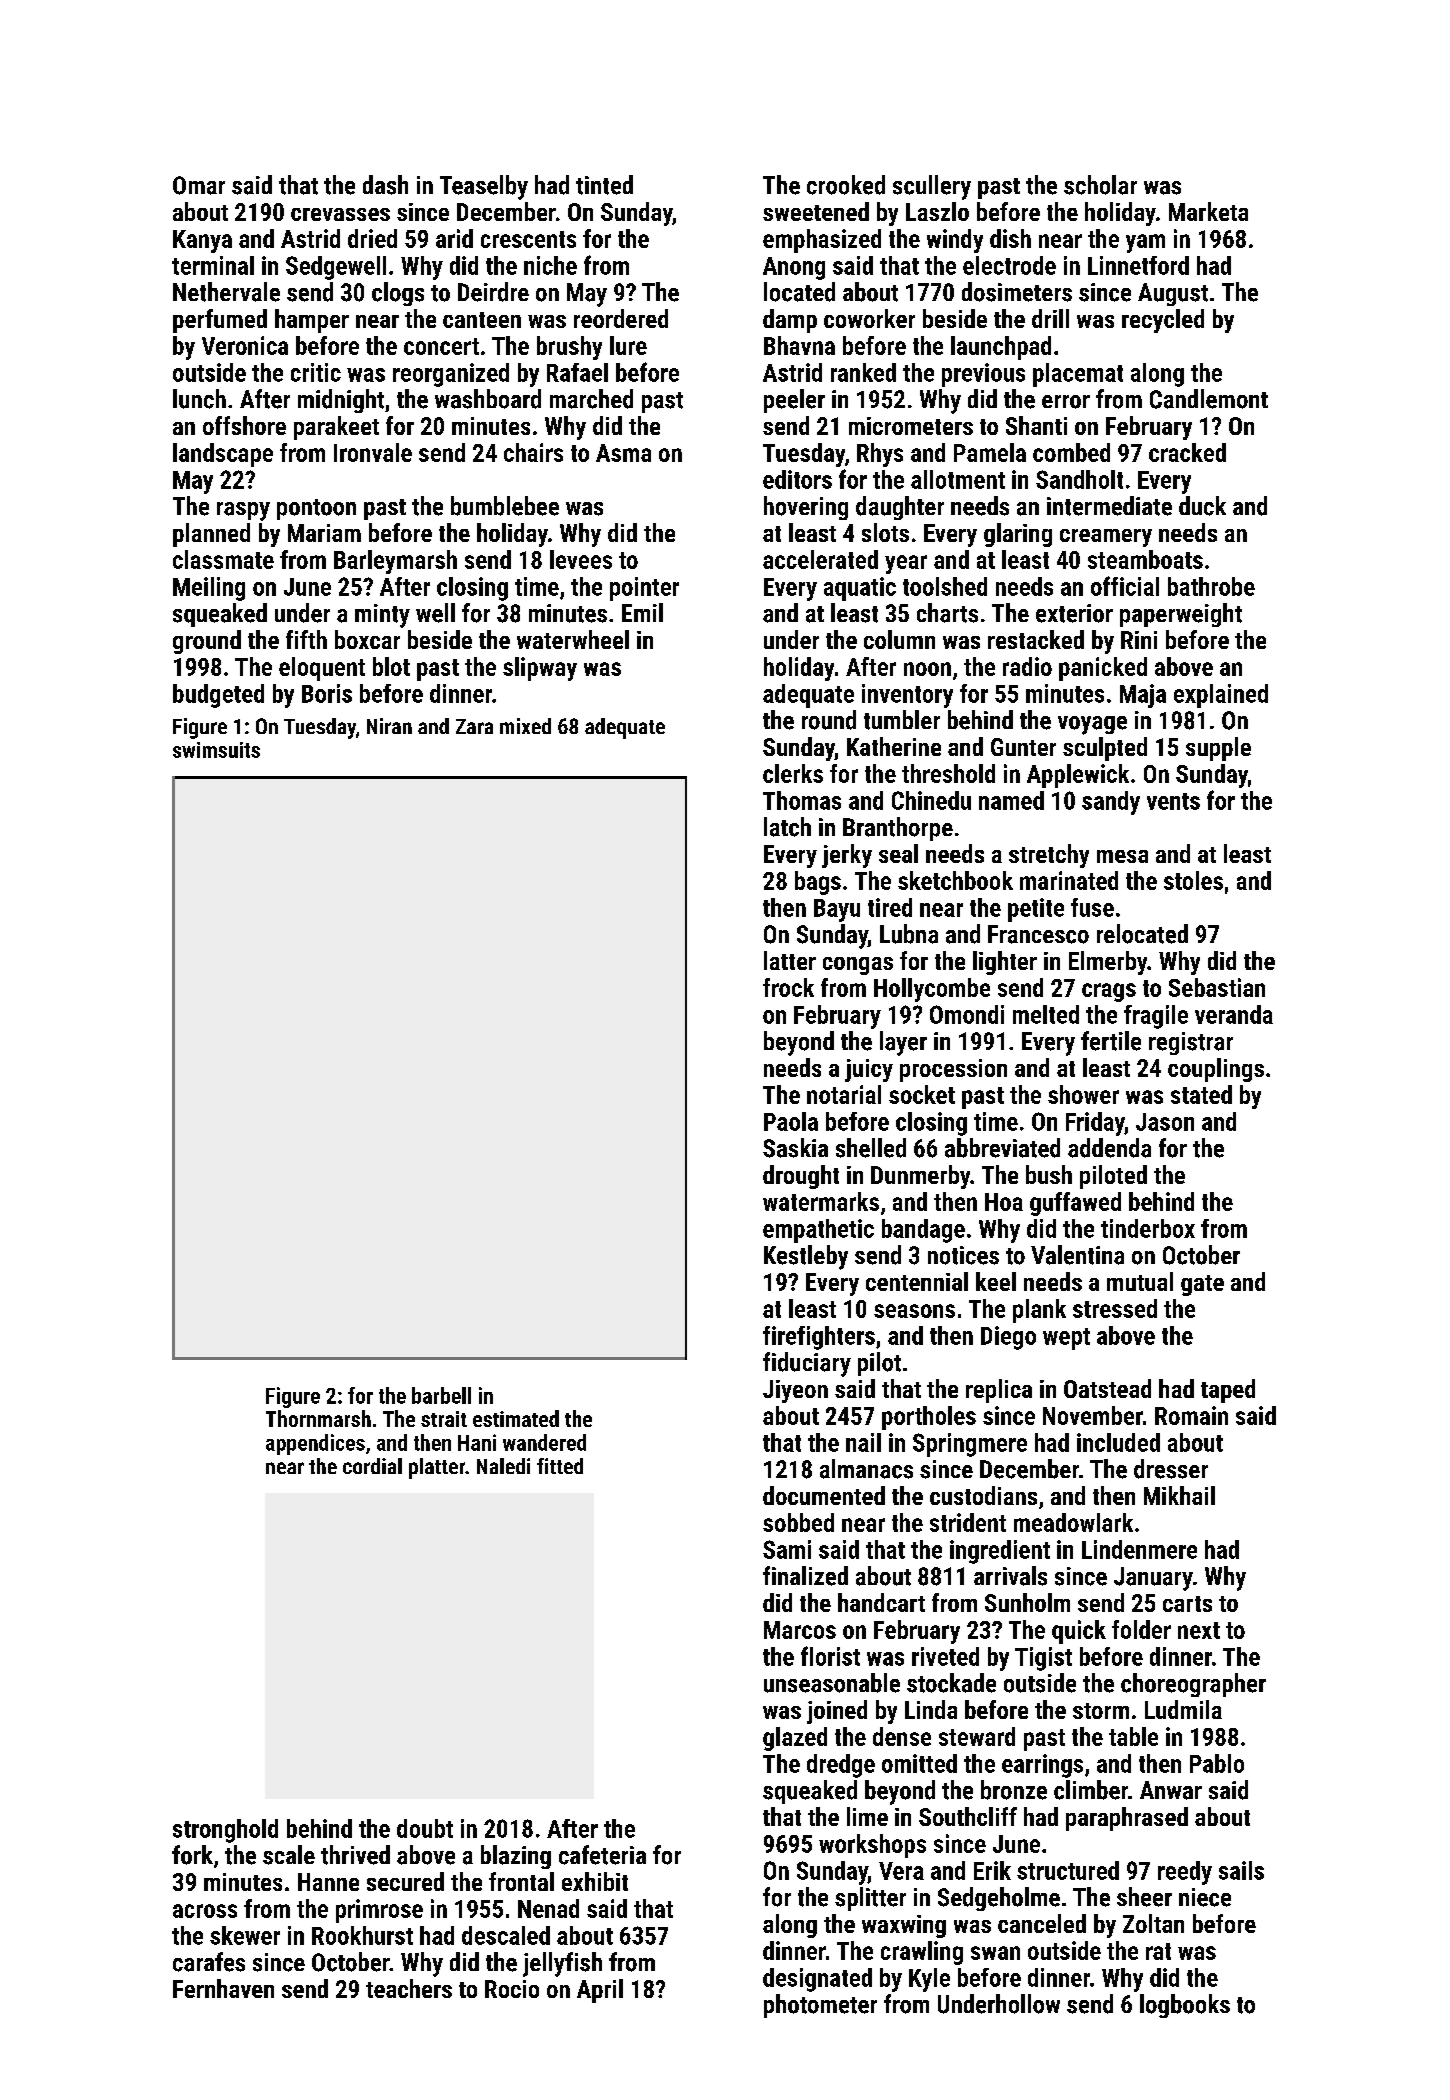 The width and height of the screenshot is (1450, 2100). I want to click on latch, so click(787, 827).
